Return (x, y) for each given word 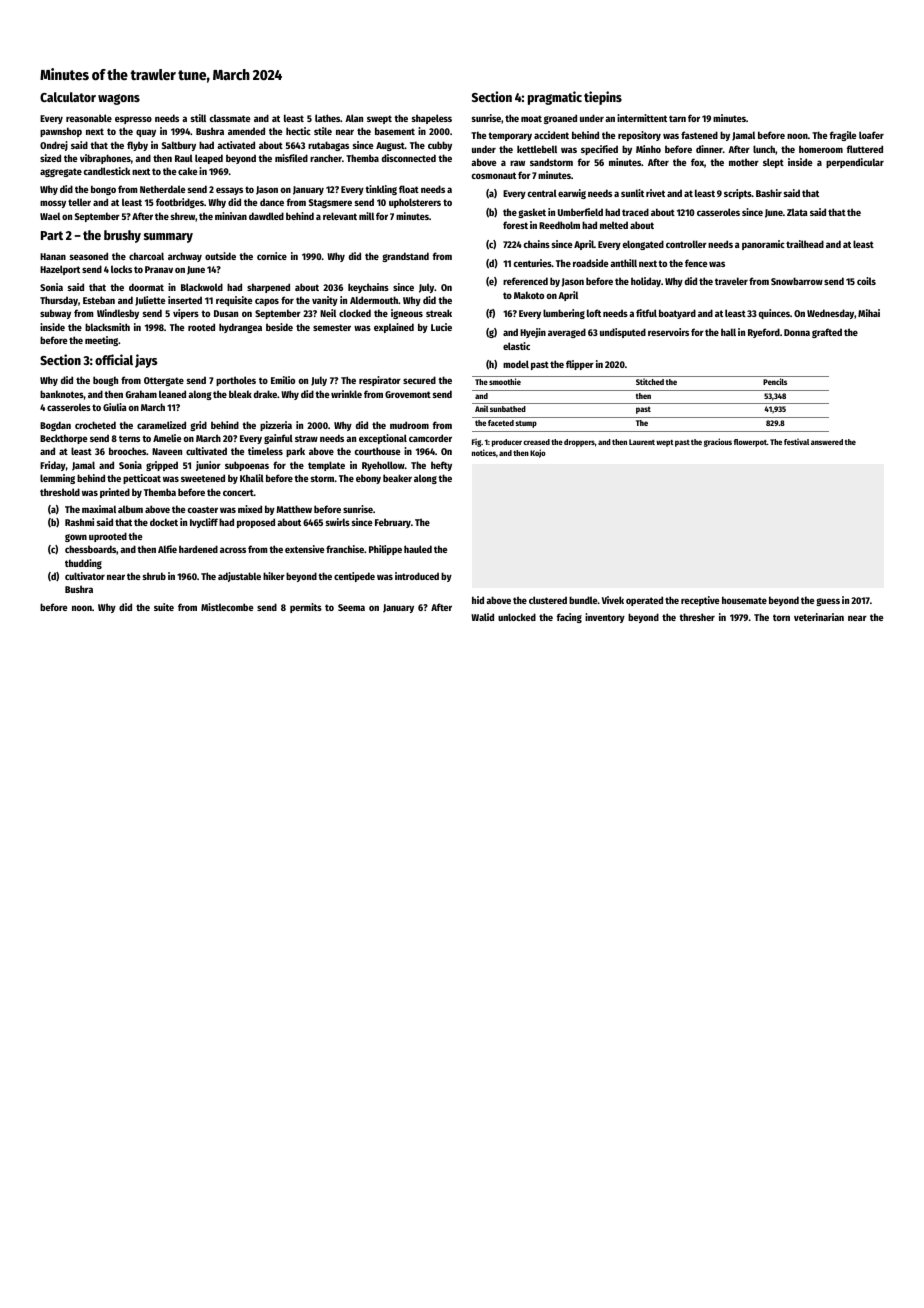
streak (439, 313)
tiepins (603, 98)
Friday (53, 466)
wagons (119, 99)
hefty (441, 466)
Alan (354, 118)
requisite (234, 301)
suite (164, 607)
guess (828, 602)
